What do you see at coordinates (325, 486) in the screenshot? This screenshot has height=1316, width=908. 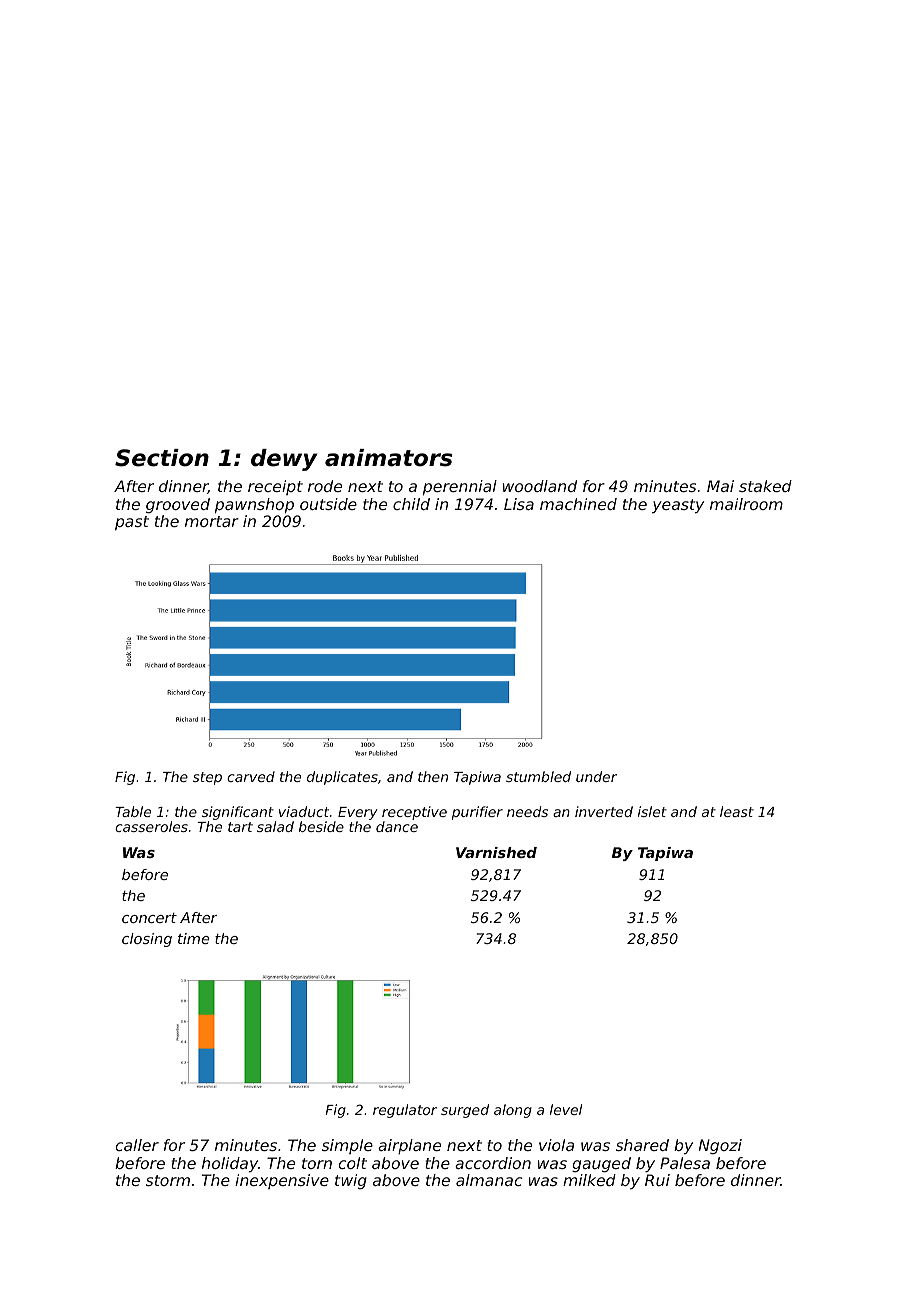 I see `rode` at bounding box center [325, 486].
